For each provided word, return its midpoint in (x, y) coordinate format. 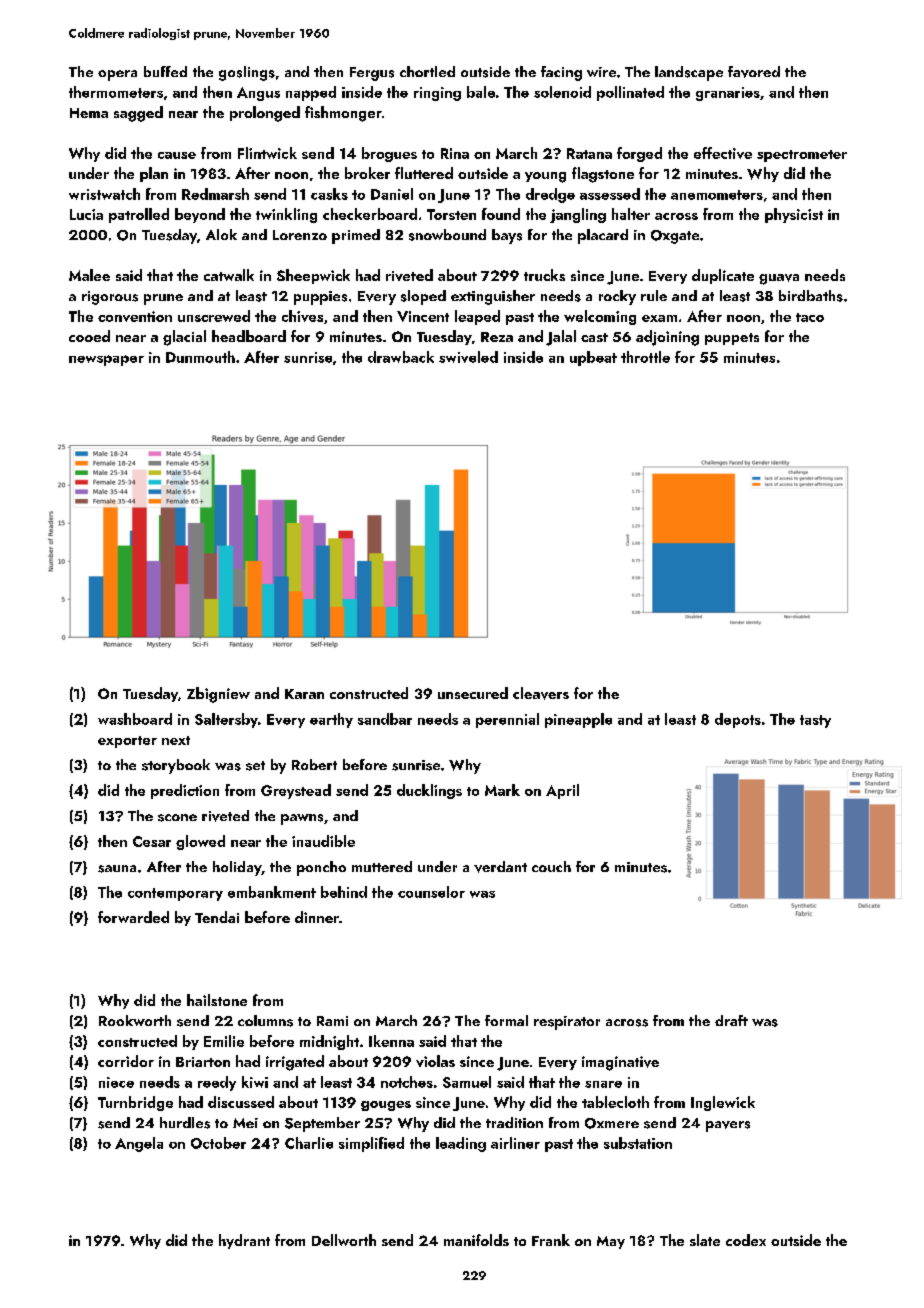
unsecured (473, 693)
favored (754, 72)
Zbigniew (218, 695)
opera (117, 75)
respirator (567, 1023)
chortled (427, 71)
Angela (139, 1144)
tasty (815, 721)
